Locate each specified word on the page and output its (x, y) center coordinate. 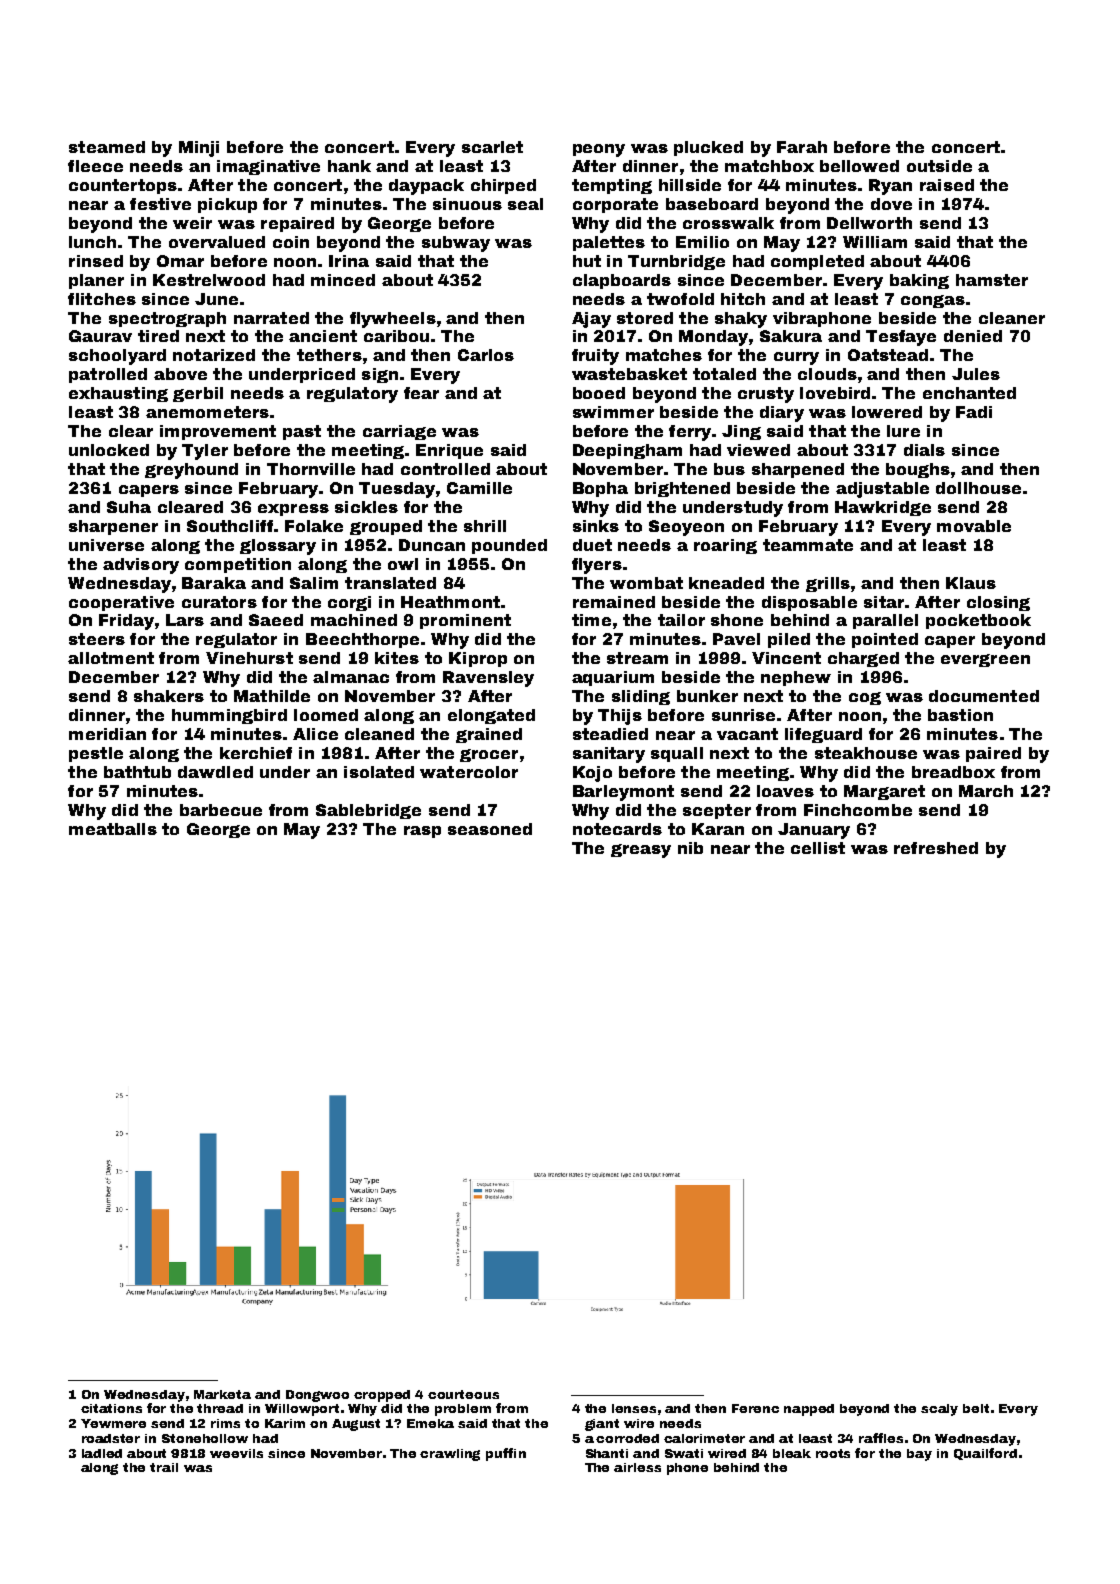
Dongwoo (317, 1396)
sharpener (113, 527)
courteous (463, 1394)
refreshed (936, 848)
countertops (123, 186)
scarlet (492, 147)
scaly (939, 1410)
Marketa (222, 1394)
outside (939, 166)
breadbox (953, 772)
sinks (596, 526)
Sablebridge (368, 811)
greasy (641, 851)
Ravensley (488, 679)
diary (782, 414)
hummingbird (229, 716)
